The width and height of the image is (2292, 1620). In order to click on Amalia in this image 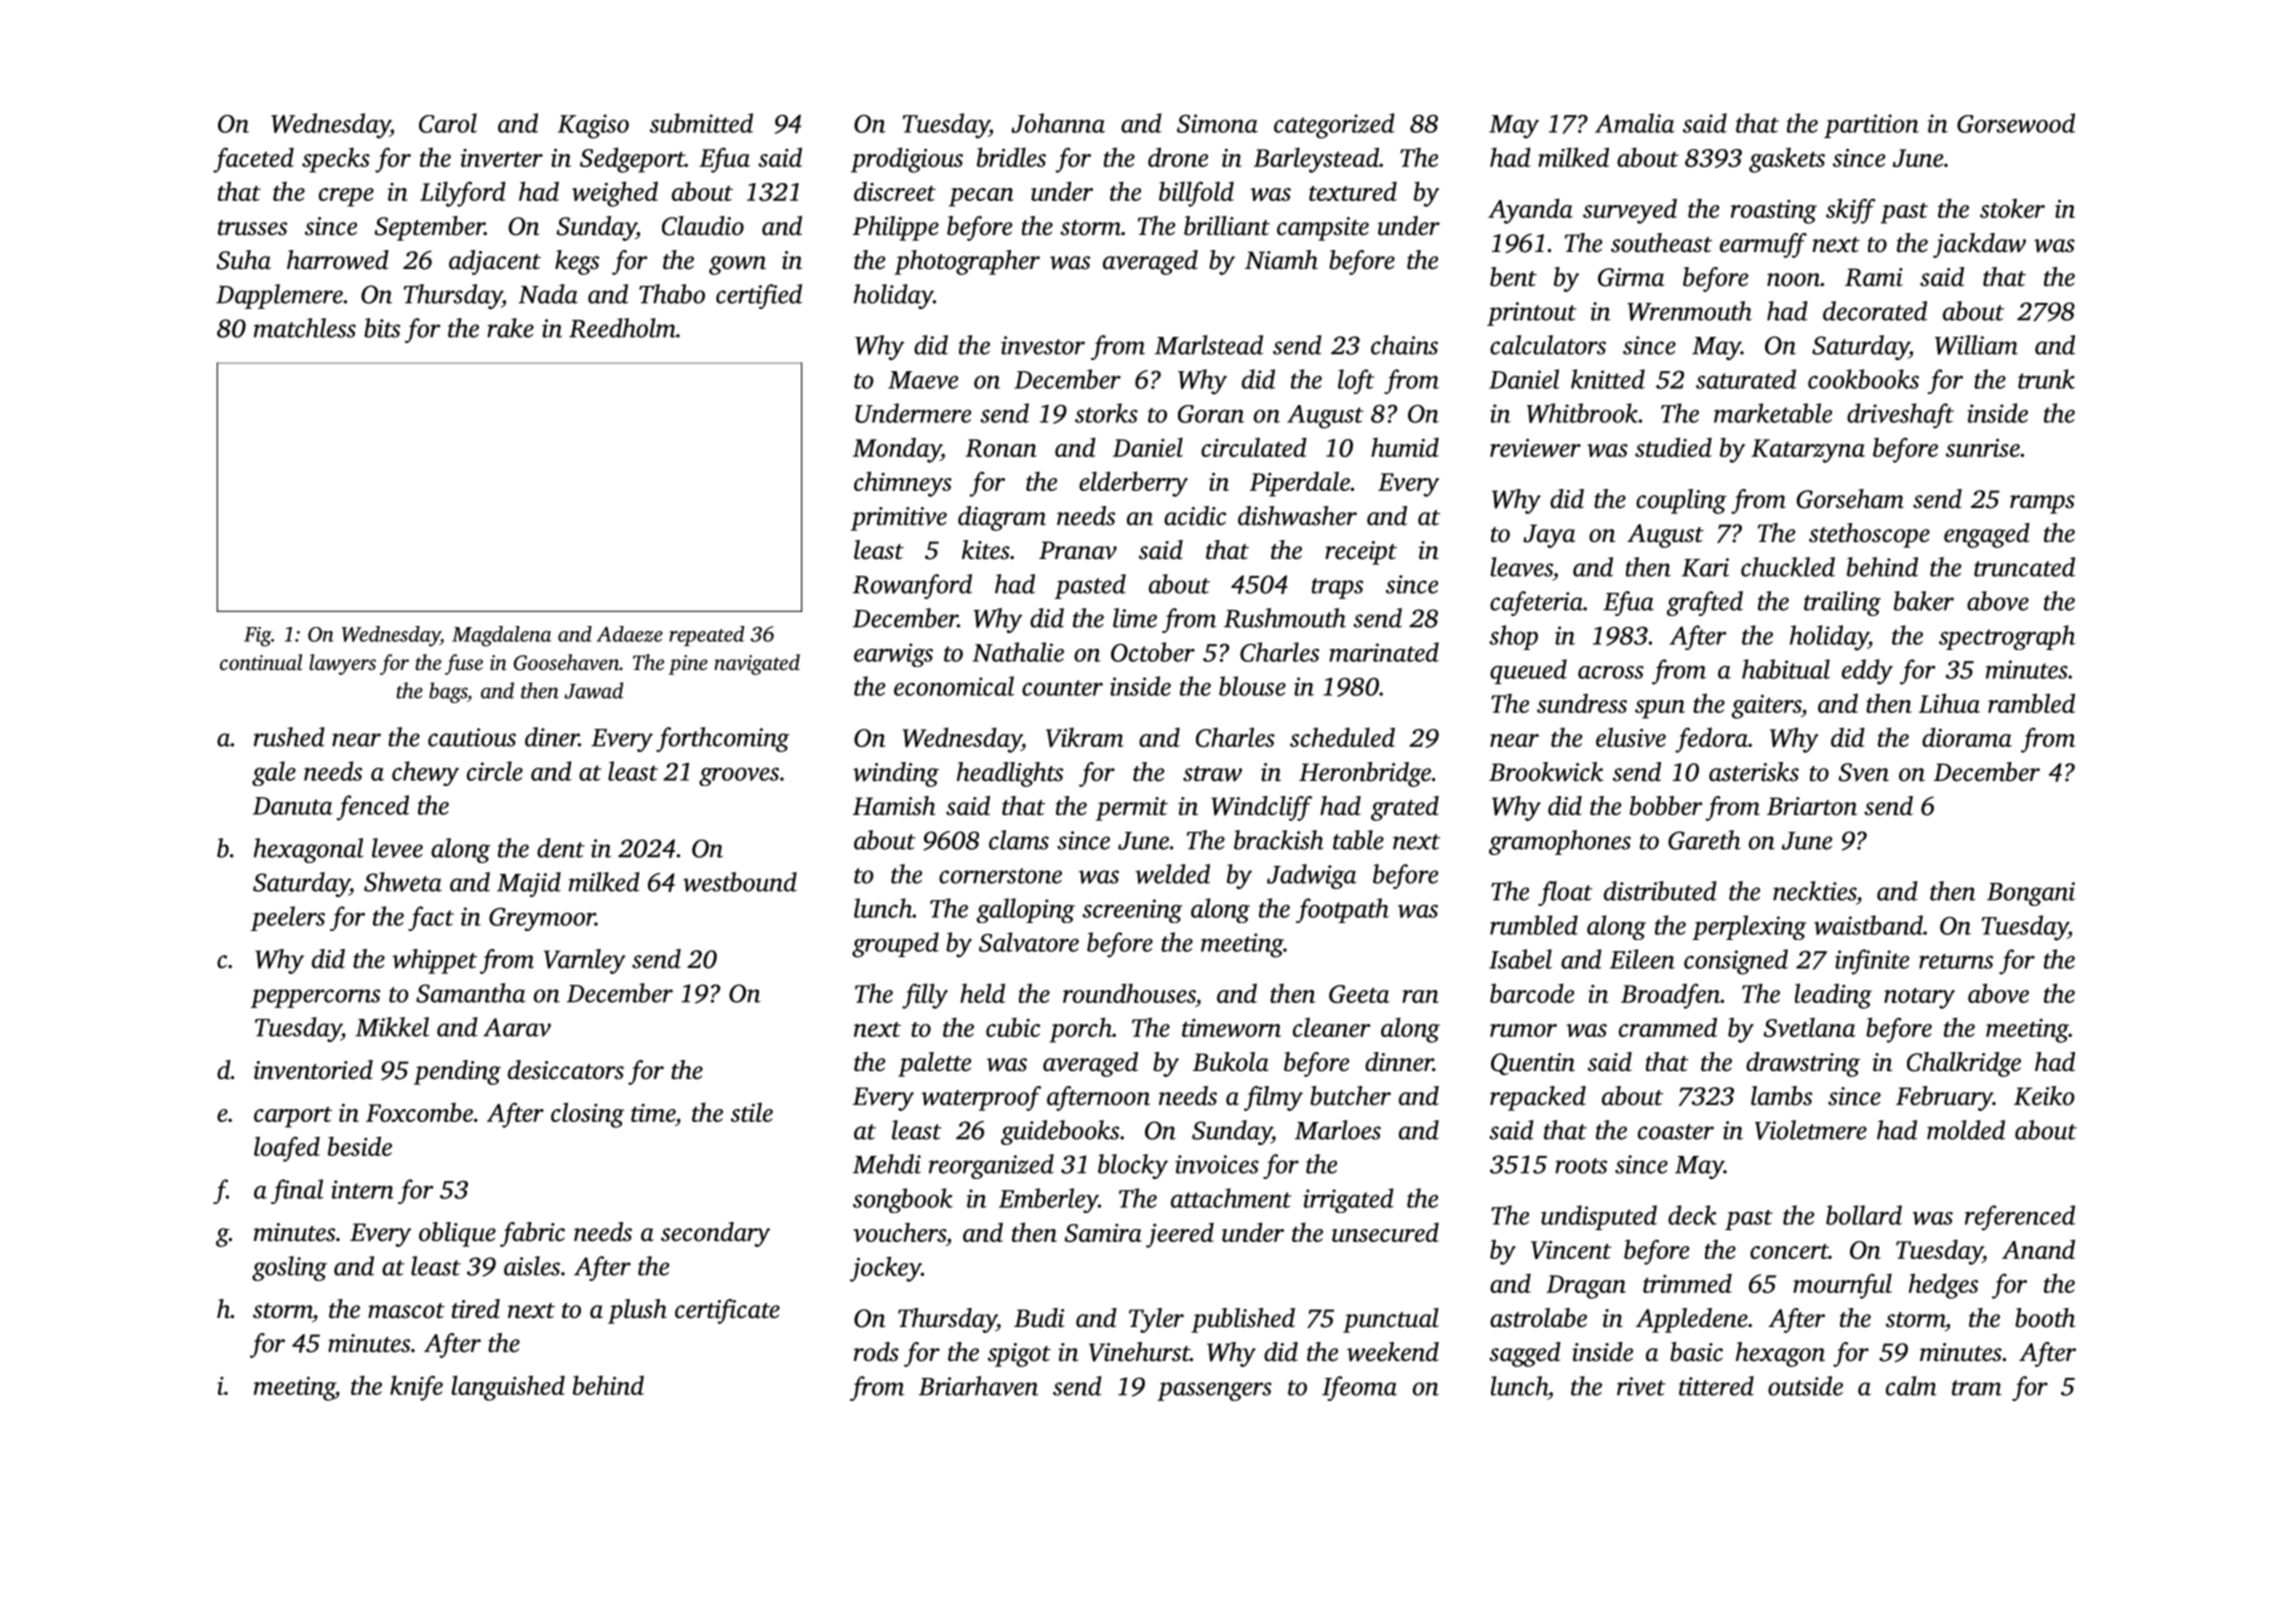, I will do `click(1635, 123)`.
